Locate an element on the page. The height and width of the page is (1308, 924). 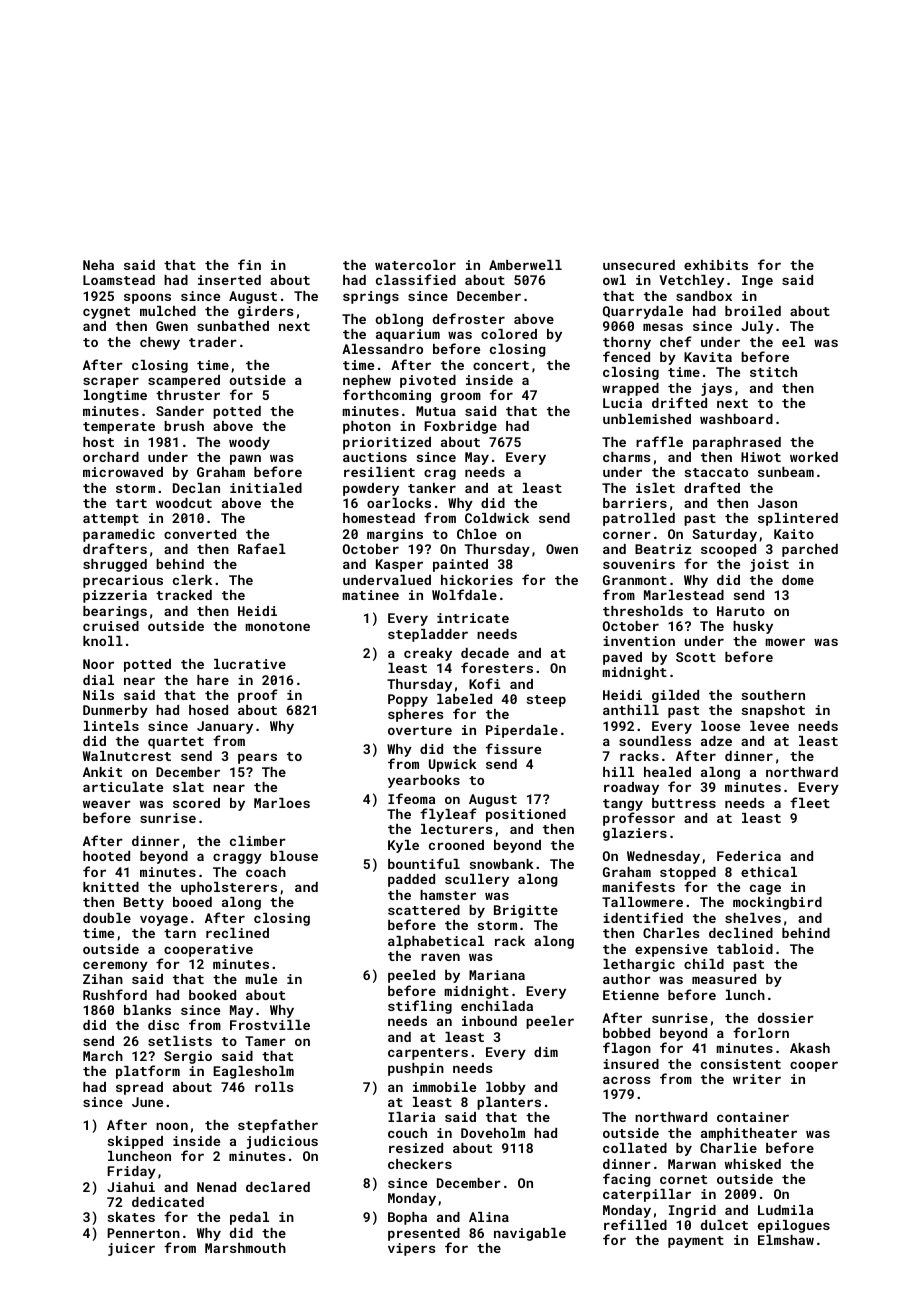
intricate is located at coordinates (473, 618).
